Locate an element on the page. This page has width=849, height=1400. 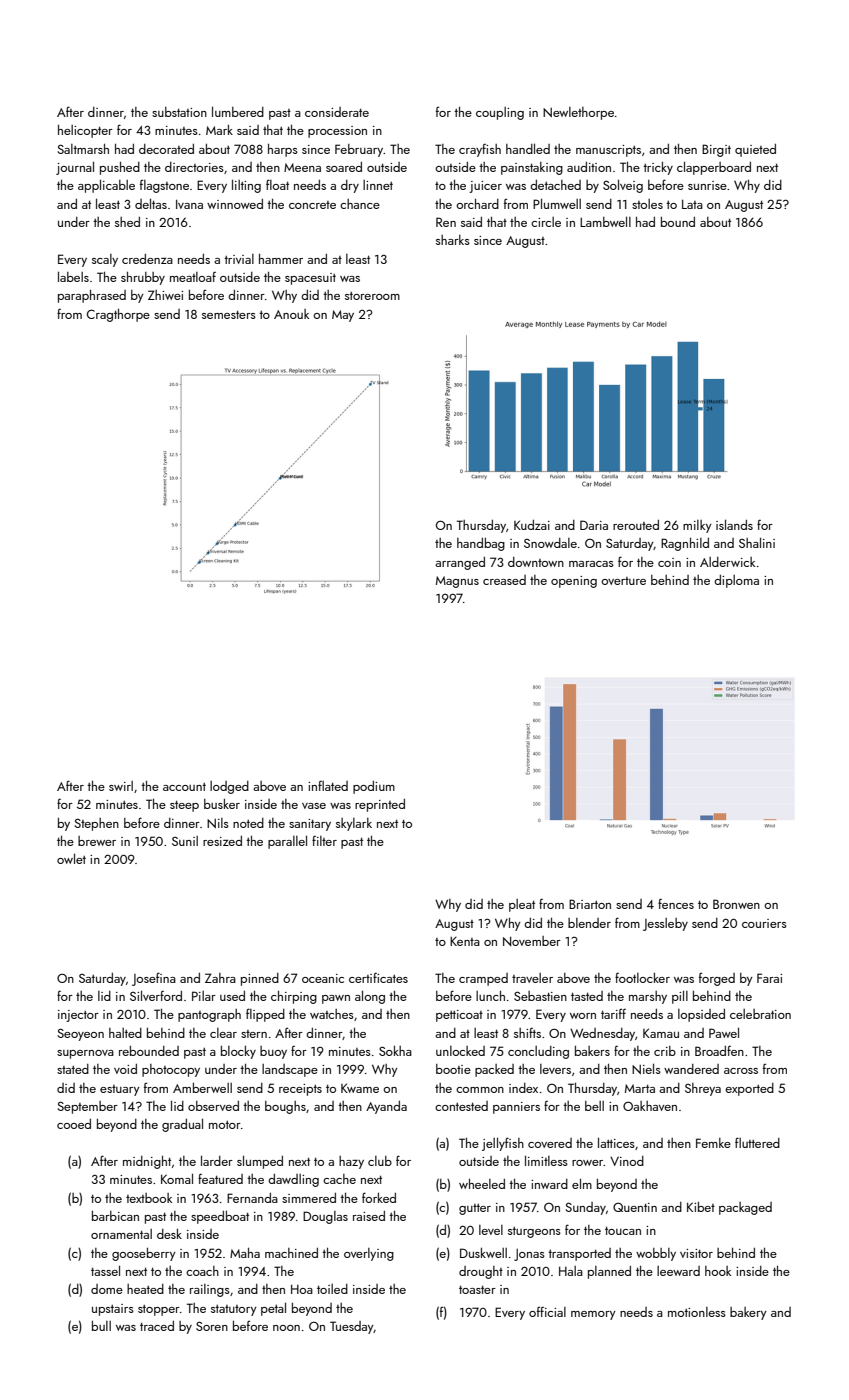
Soren is located at coordinates (212, 1326).
